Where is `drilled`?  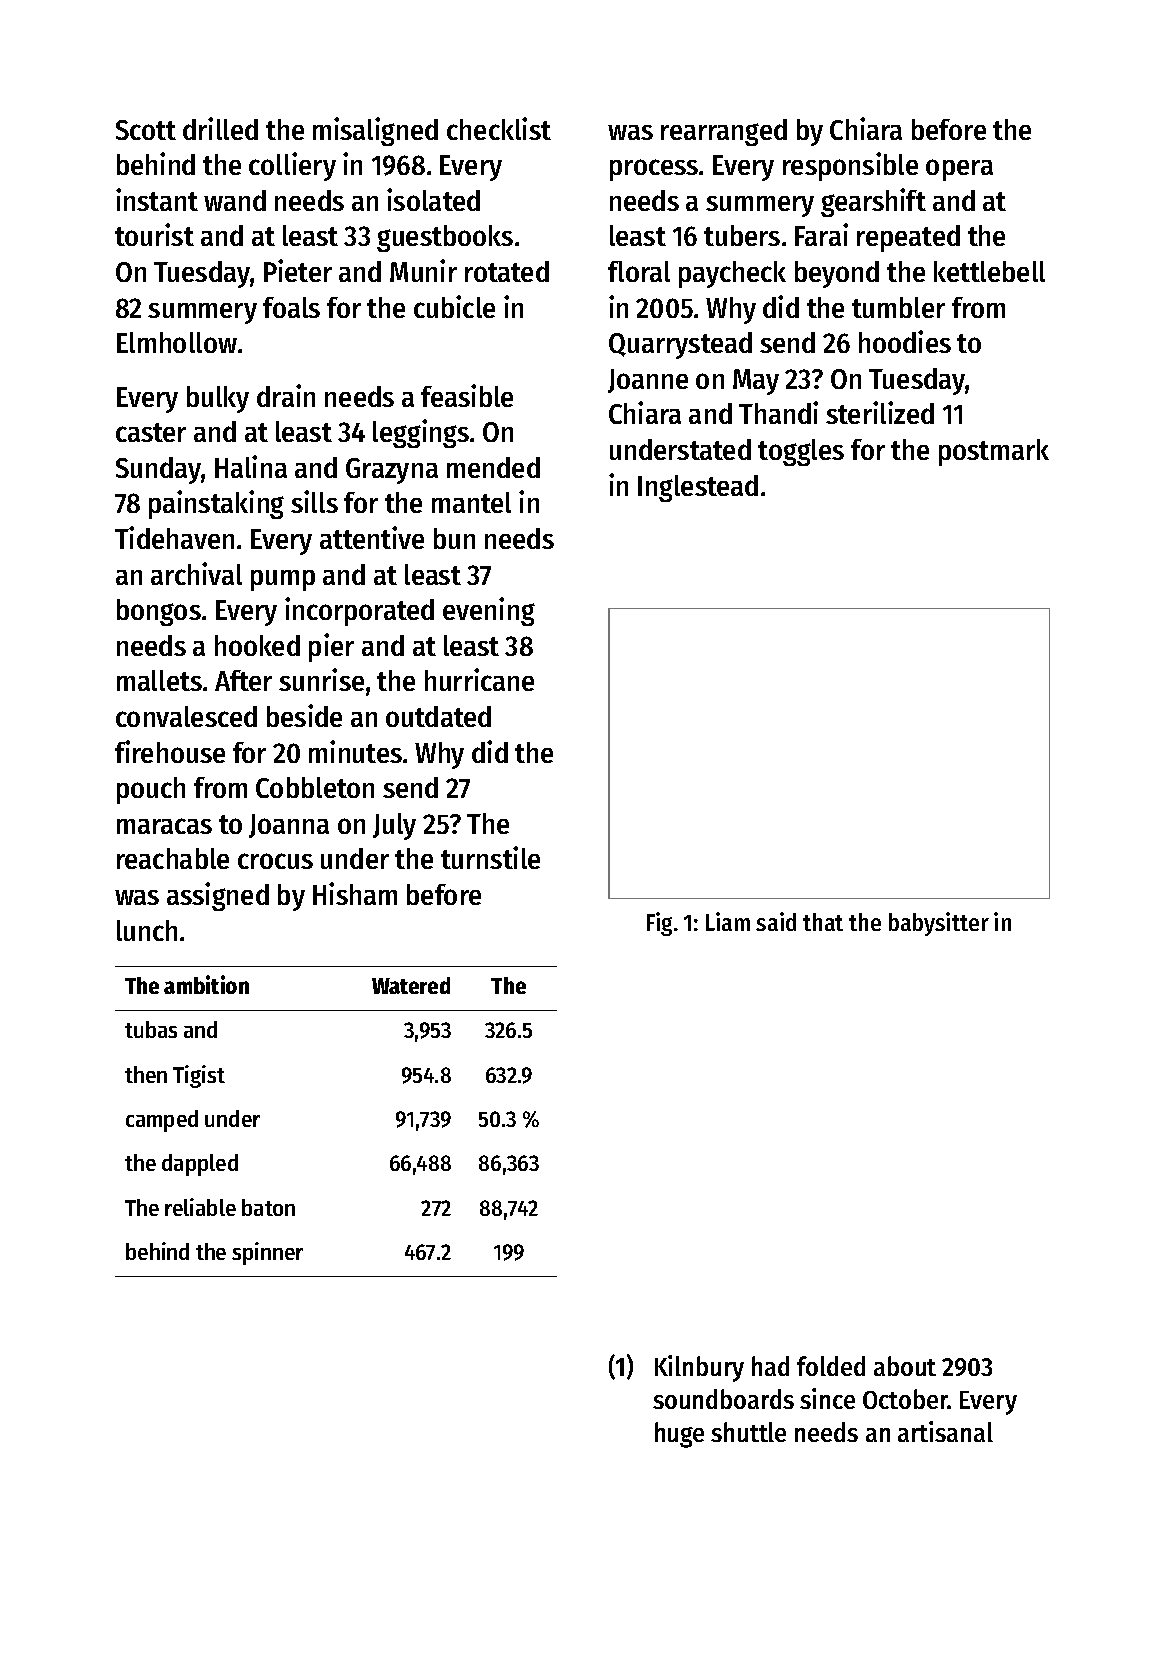
drilled is located at coordinates (220, 128).
